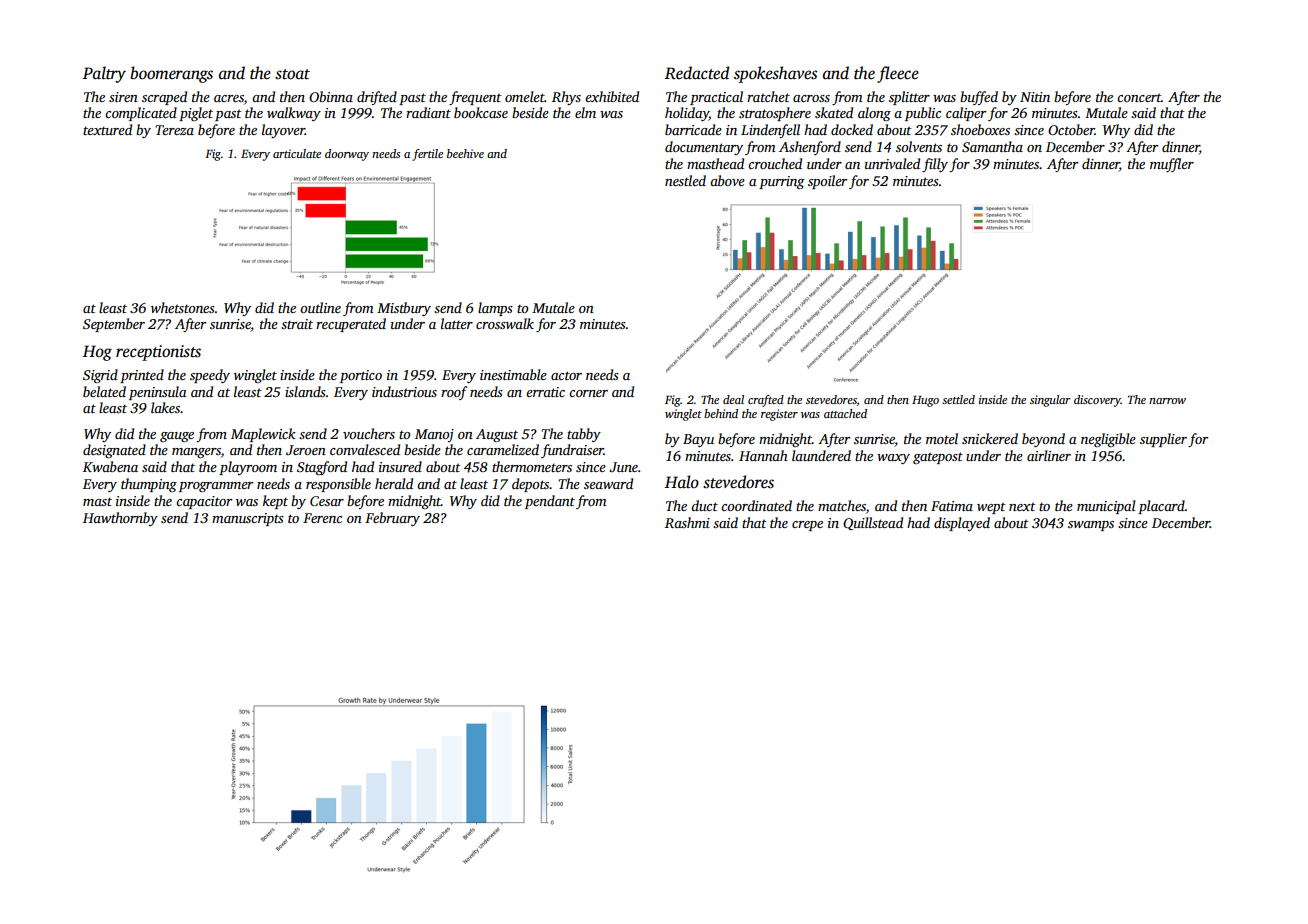 The width and height of the image is (1308, 924). What do you see at coordinates (404, 309) in the image?
I see `Mistbury` at bounding box center [404, 309].
